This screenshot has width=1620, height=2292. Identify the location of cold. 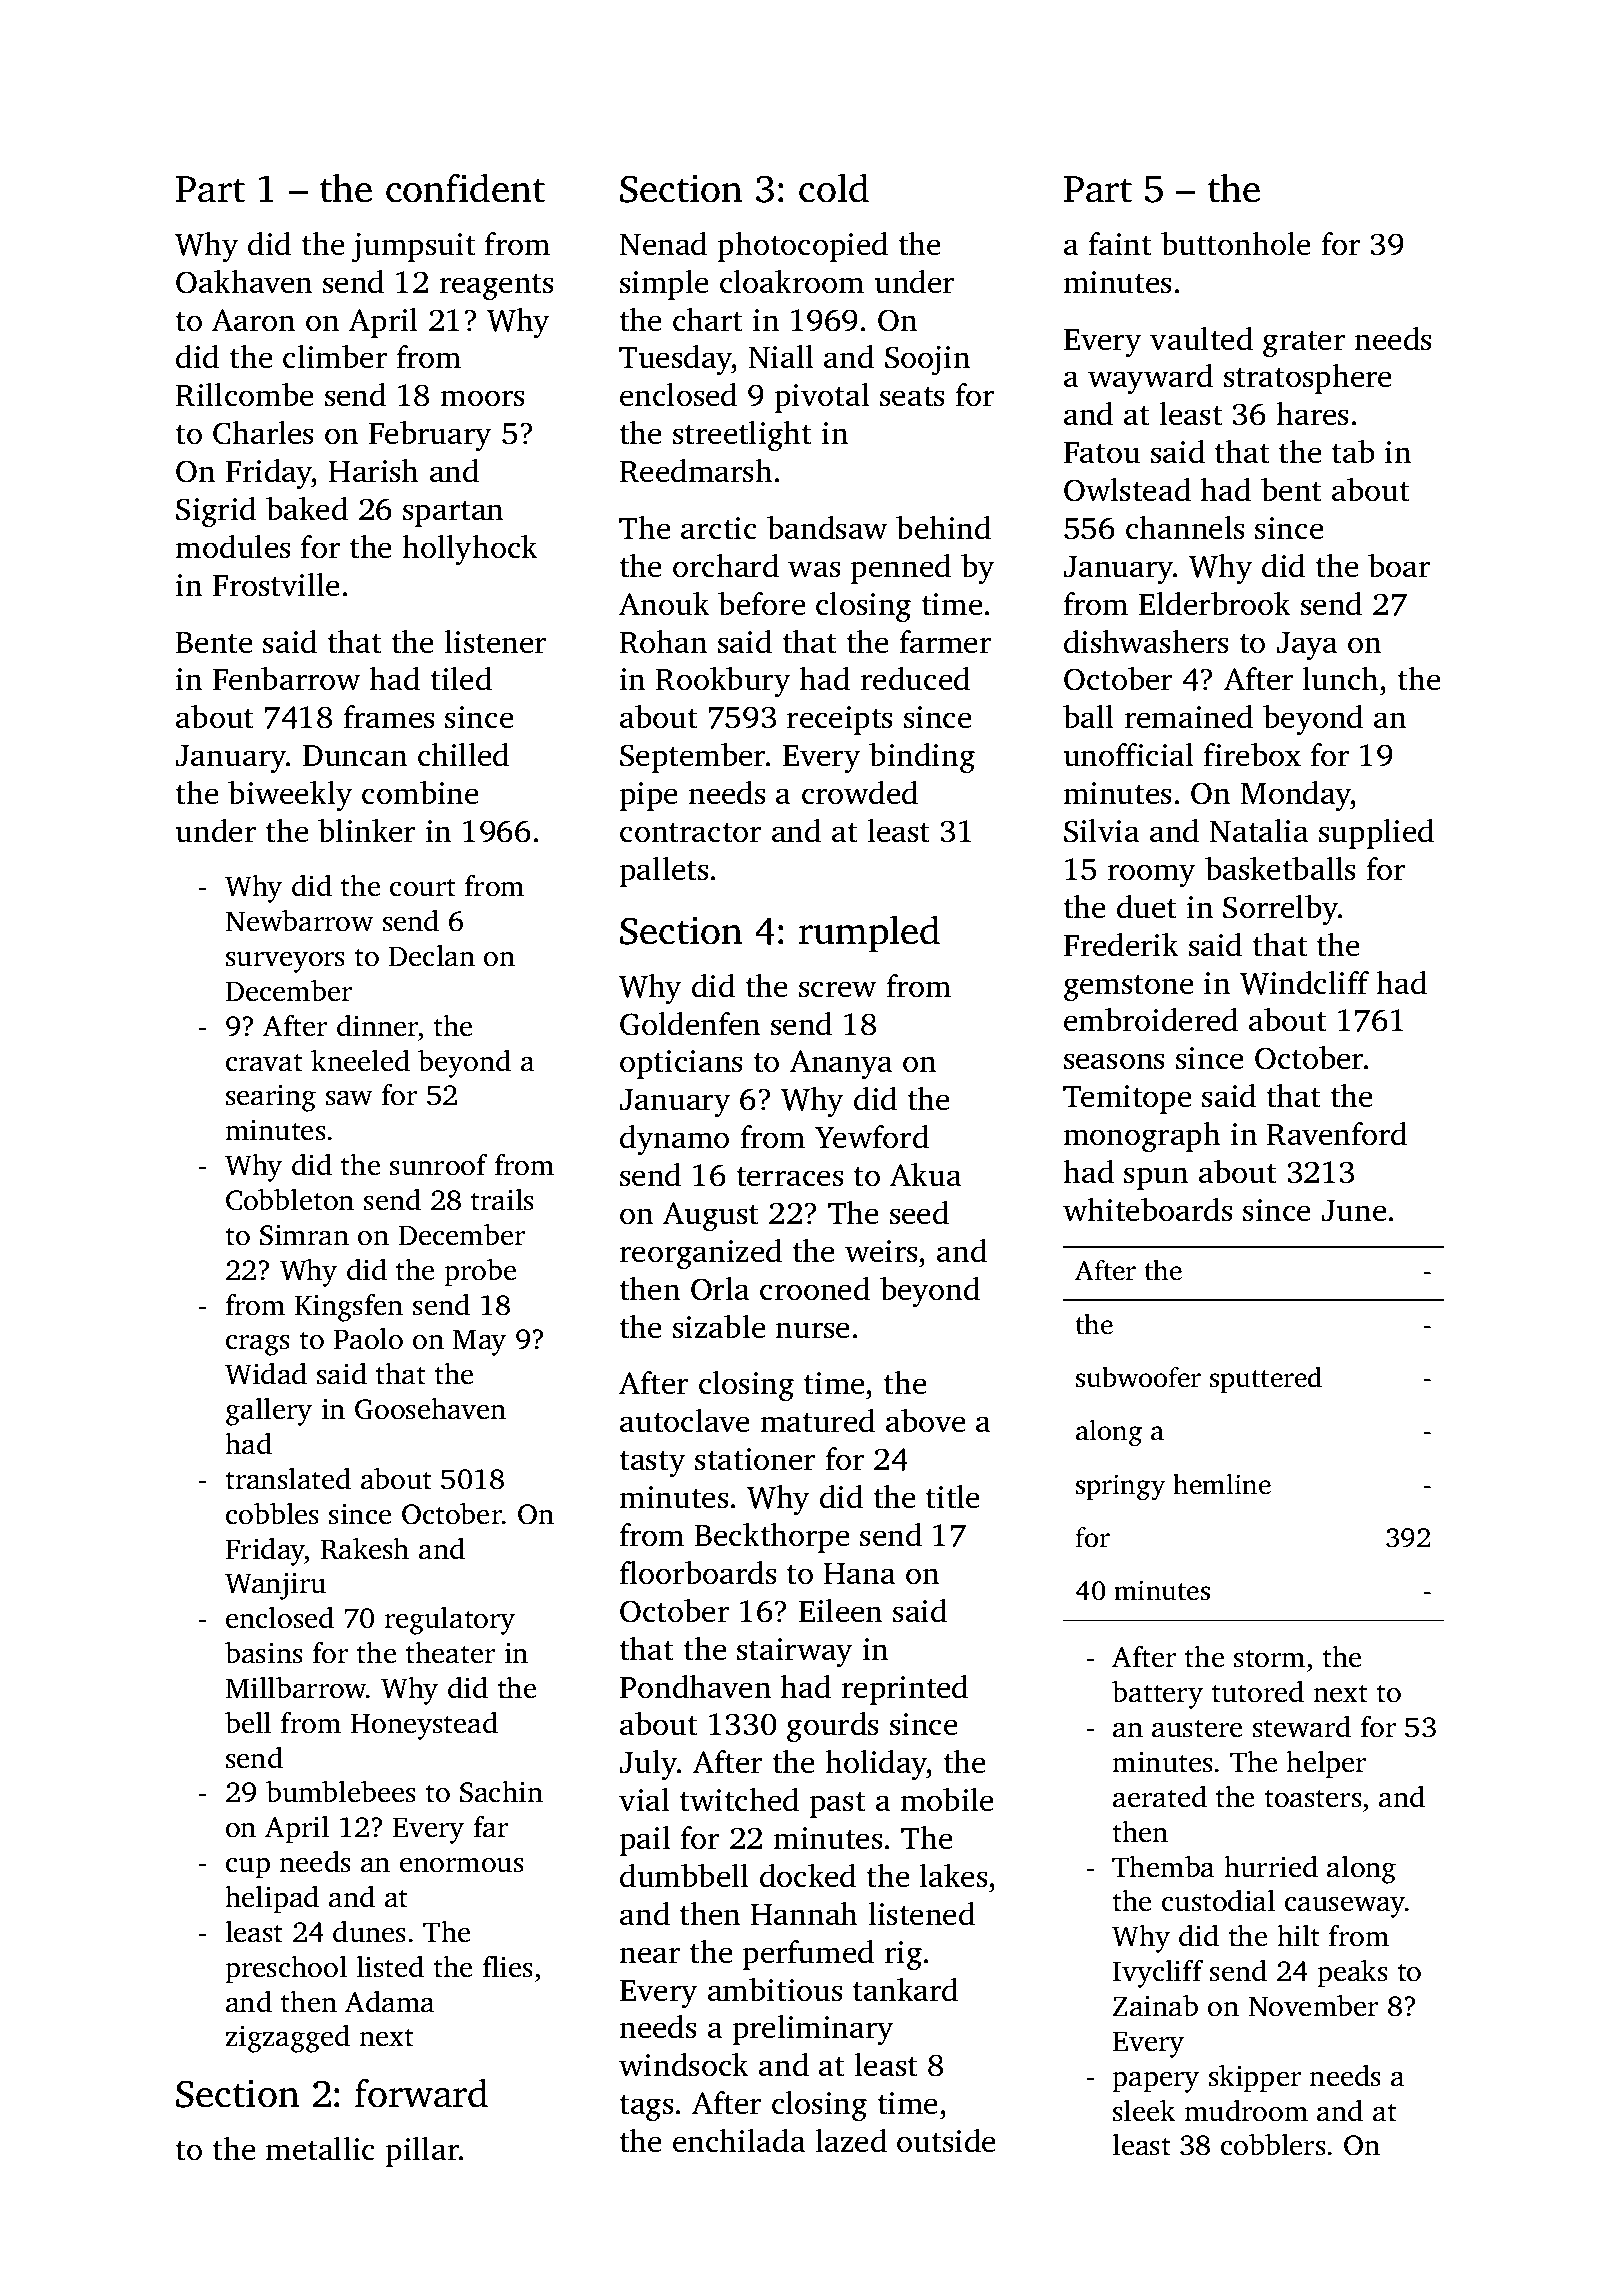
(834, 188).
